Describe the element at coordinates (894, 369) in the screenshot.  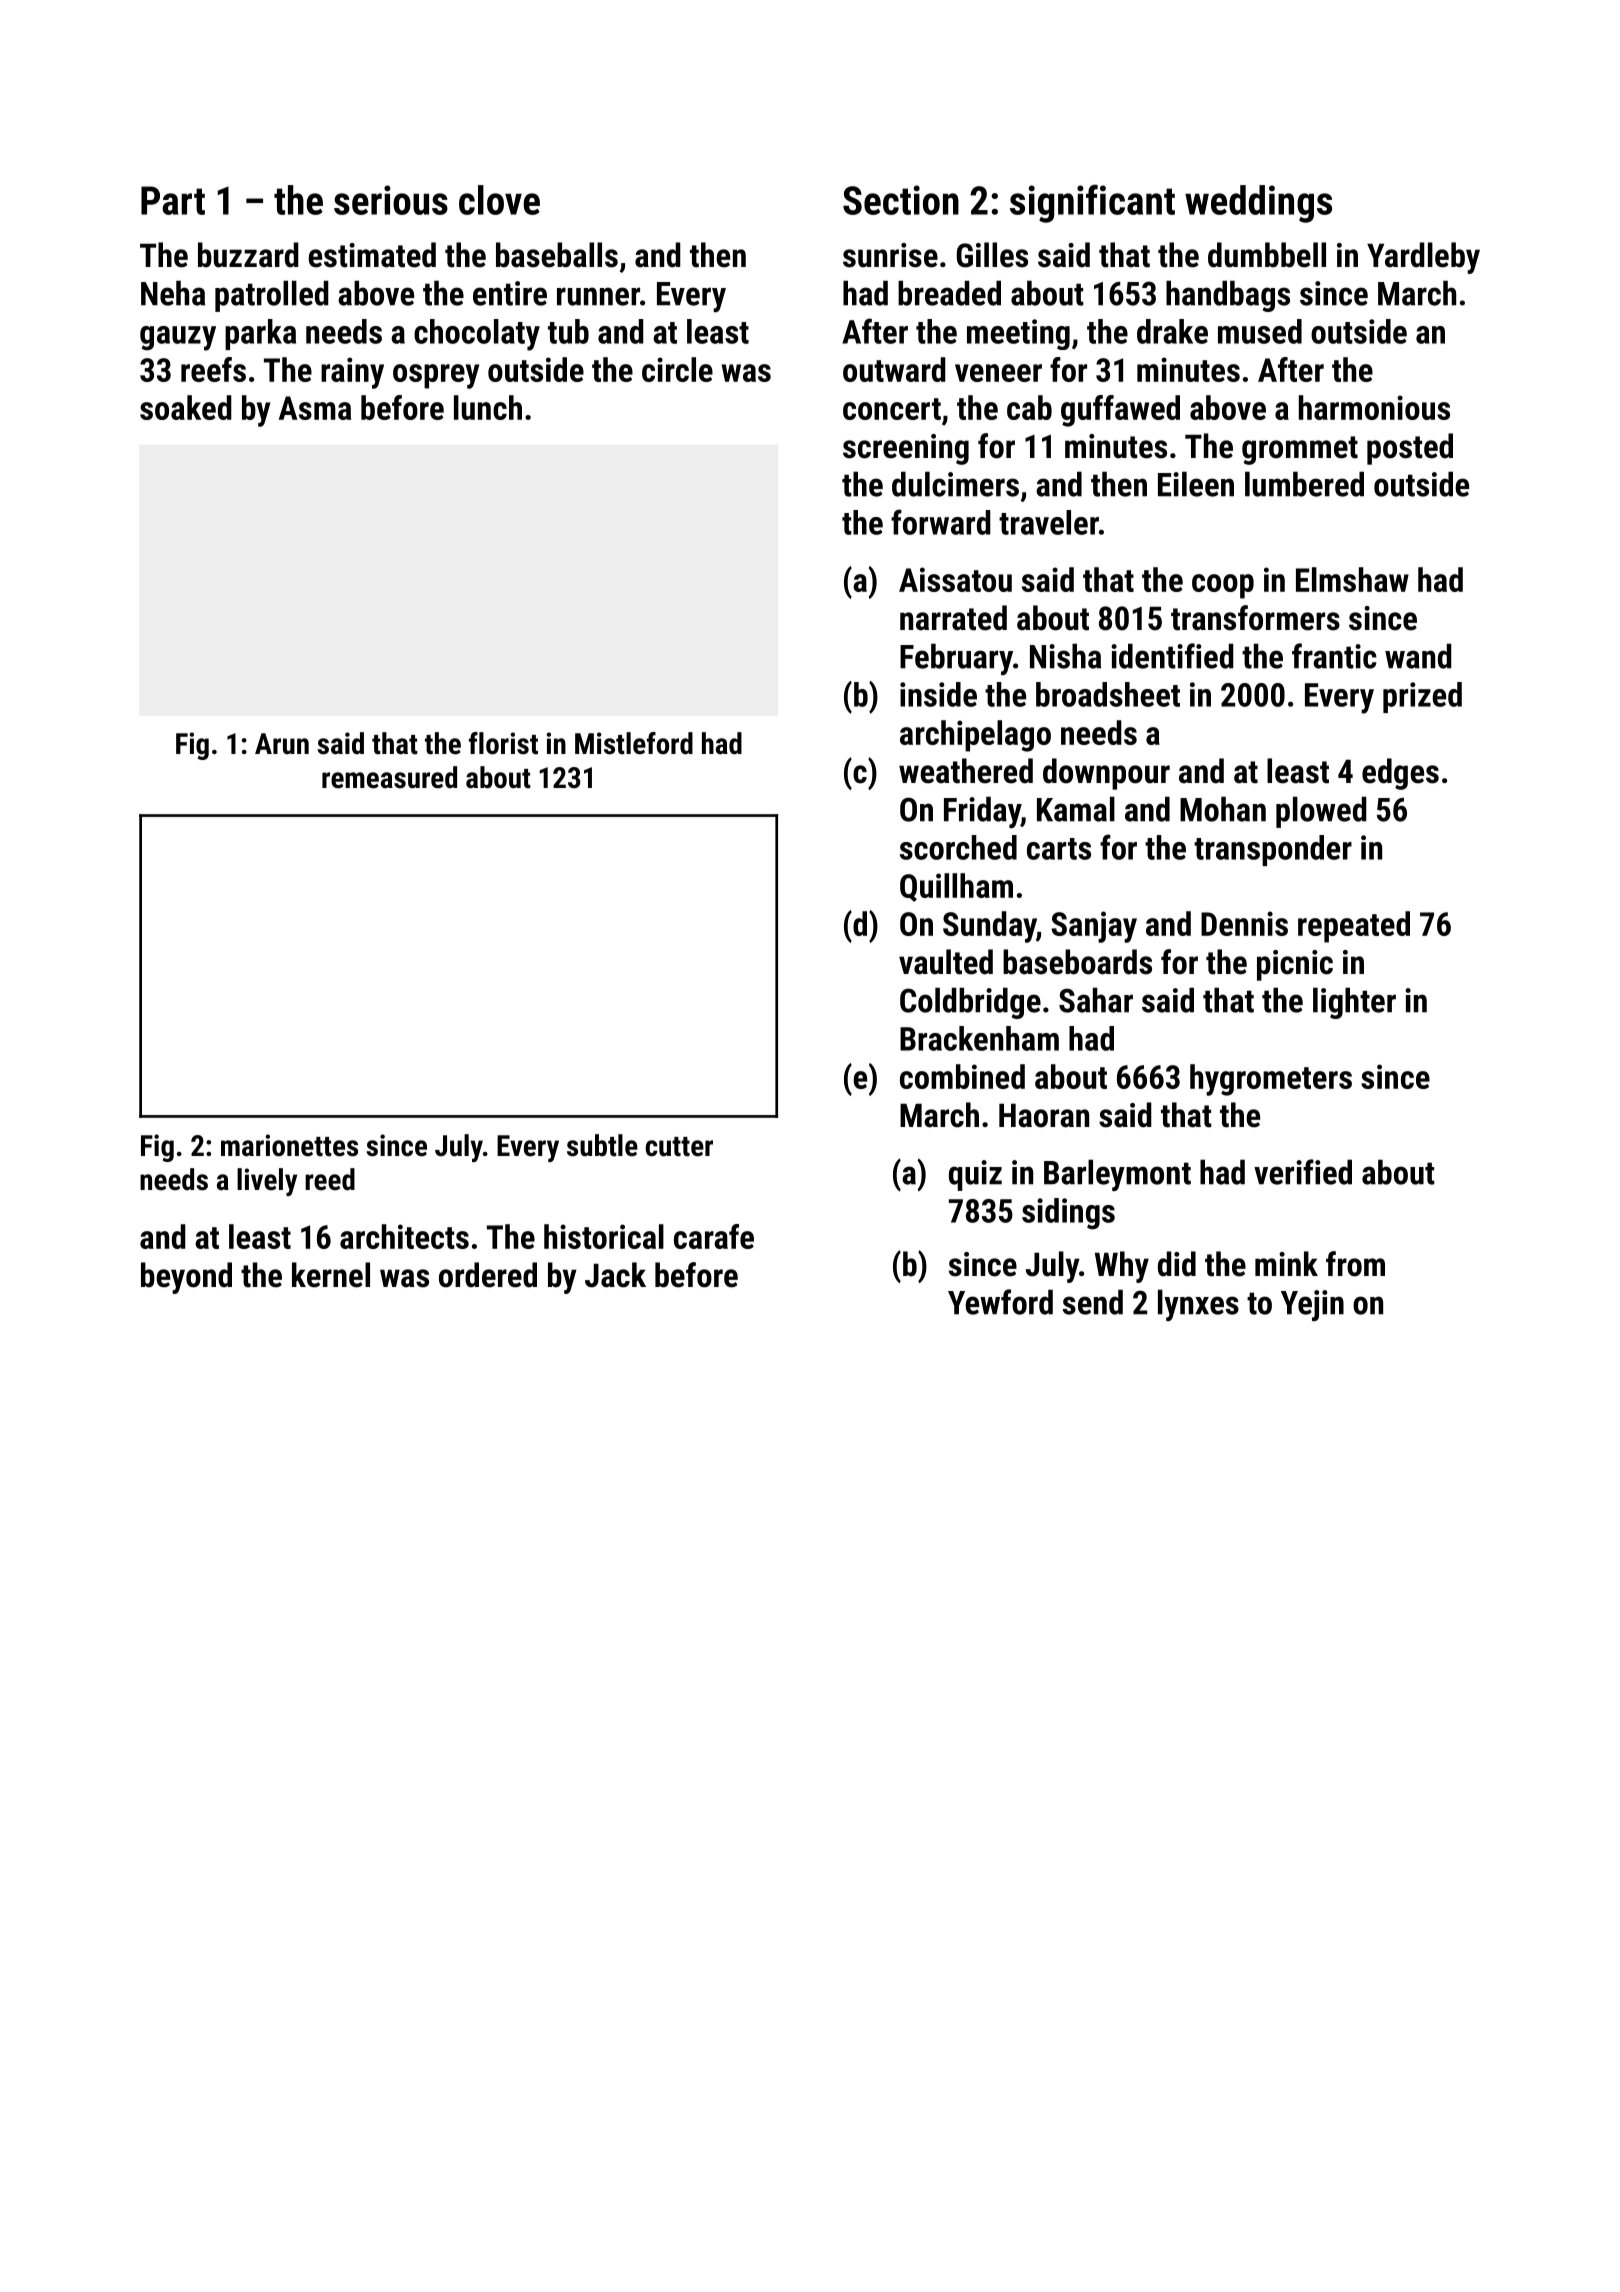
I see `outward` at that location.
